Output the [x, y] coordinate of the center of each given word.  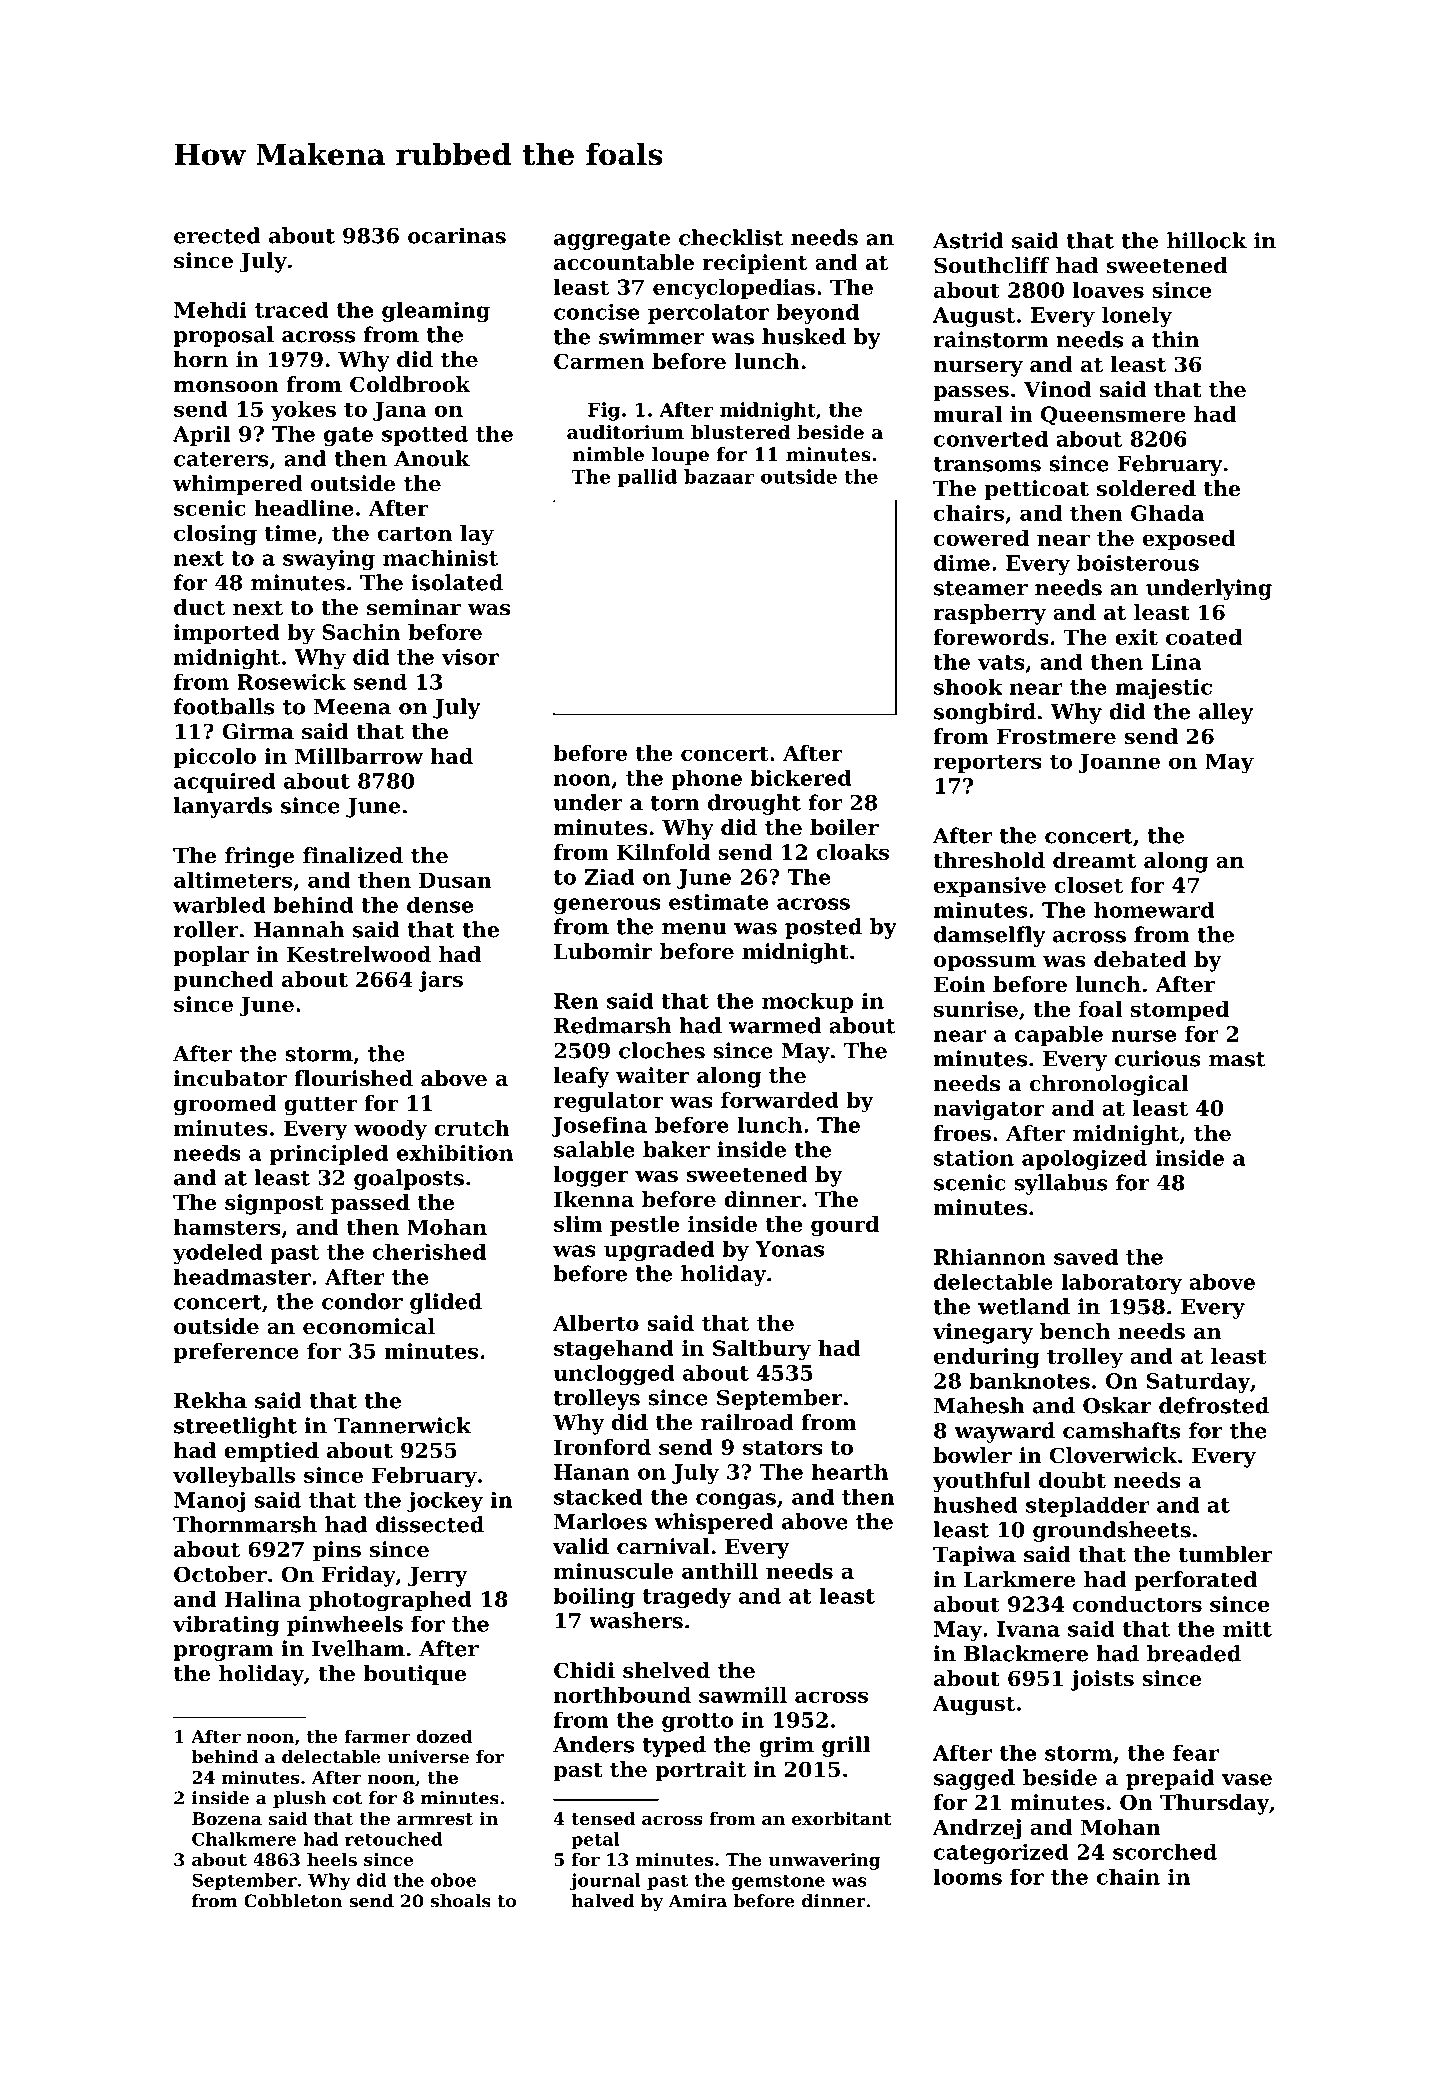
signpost [274, 1204]
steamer [981, 588]
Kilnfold [663, 852]
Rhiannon [990, 1257]
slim [578, 1224]
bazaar [719, 476]
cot [348, 1798]
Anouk [432, 458]
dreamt [1094, 860]
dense [440, 905]
